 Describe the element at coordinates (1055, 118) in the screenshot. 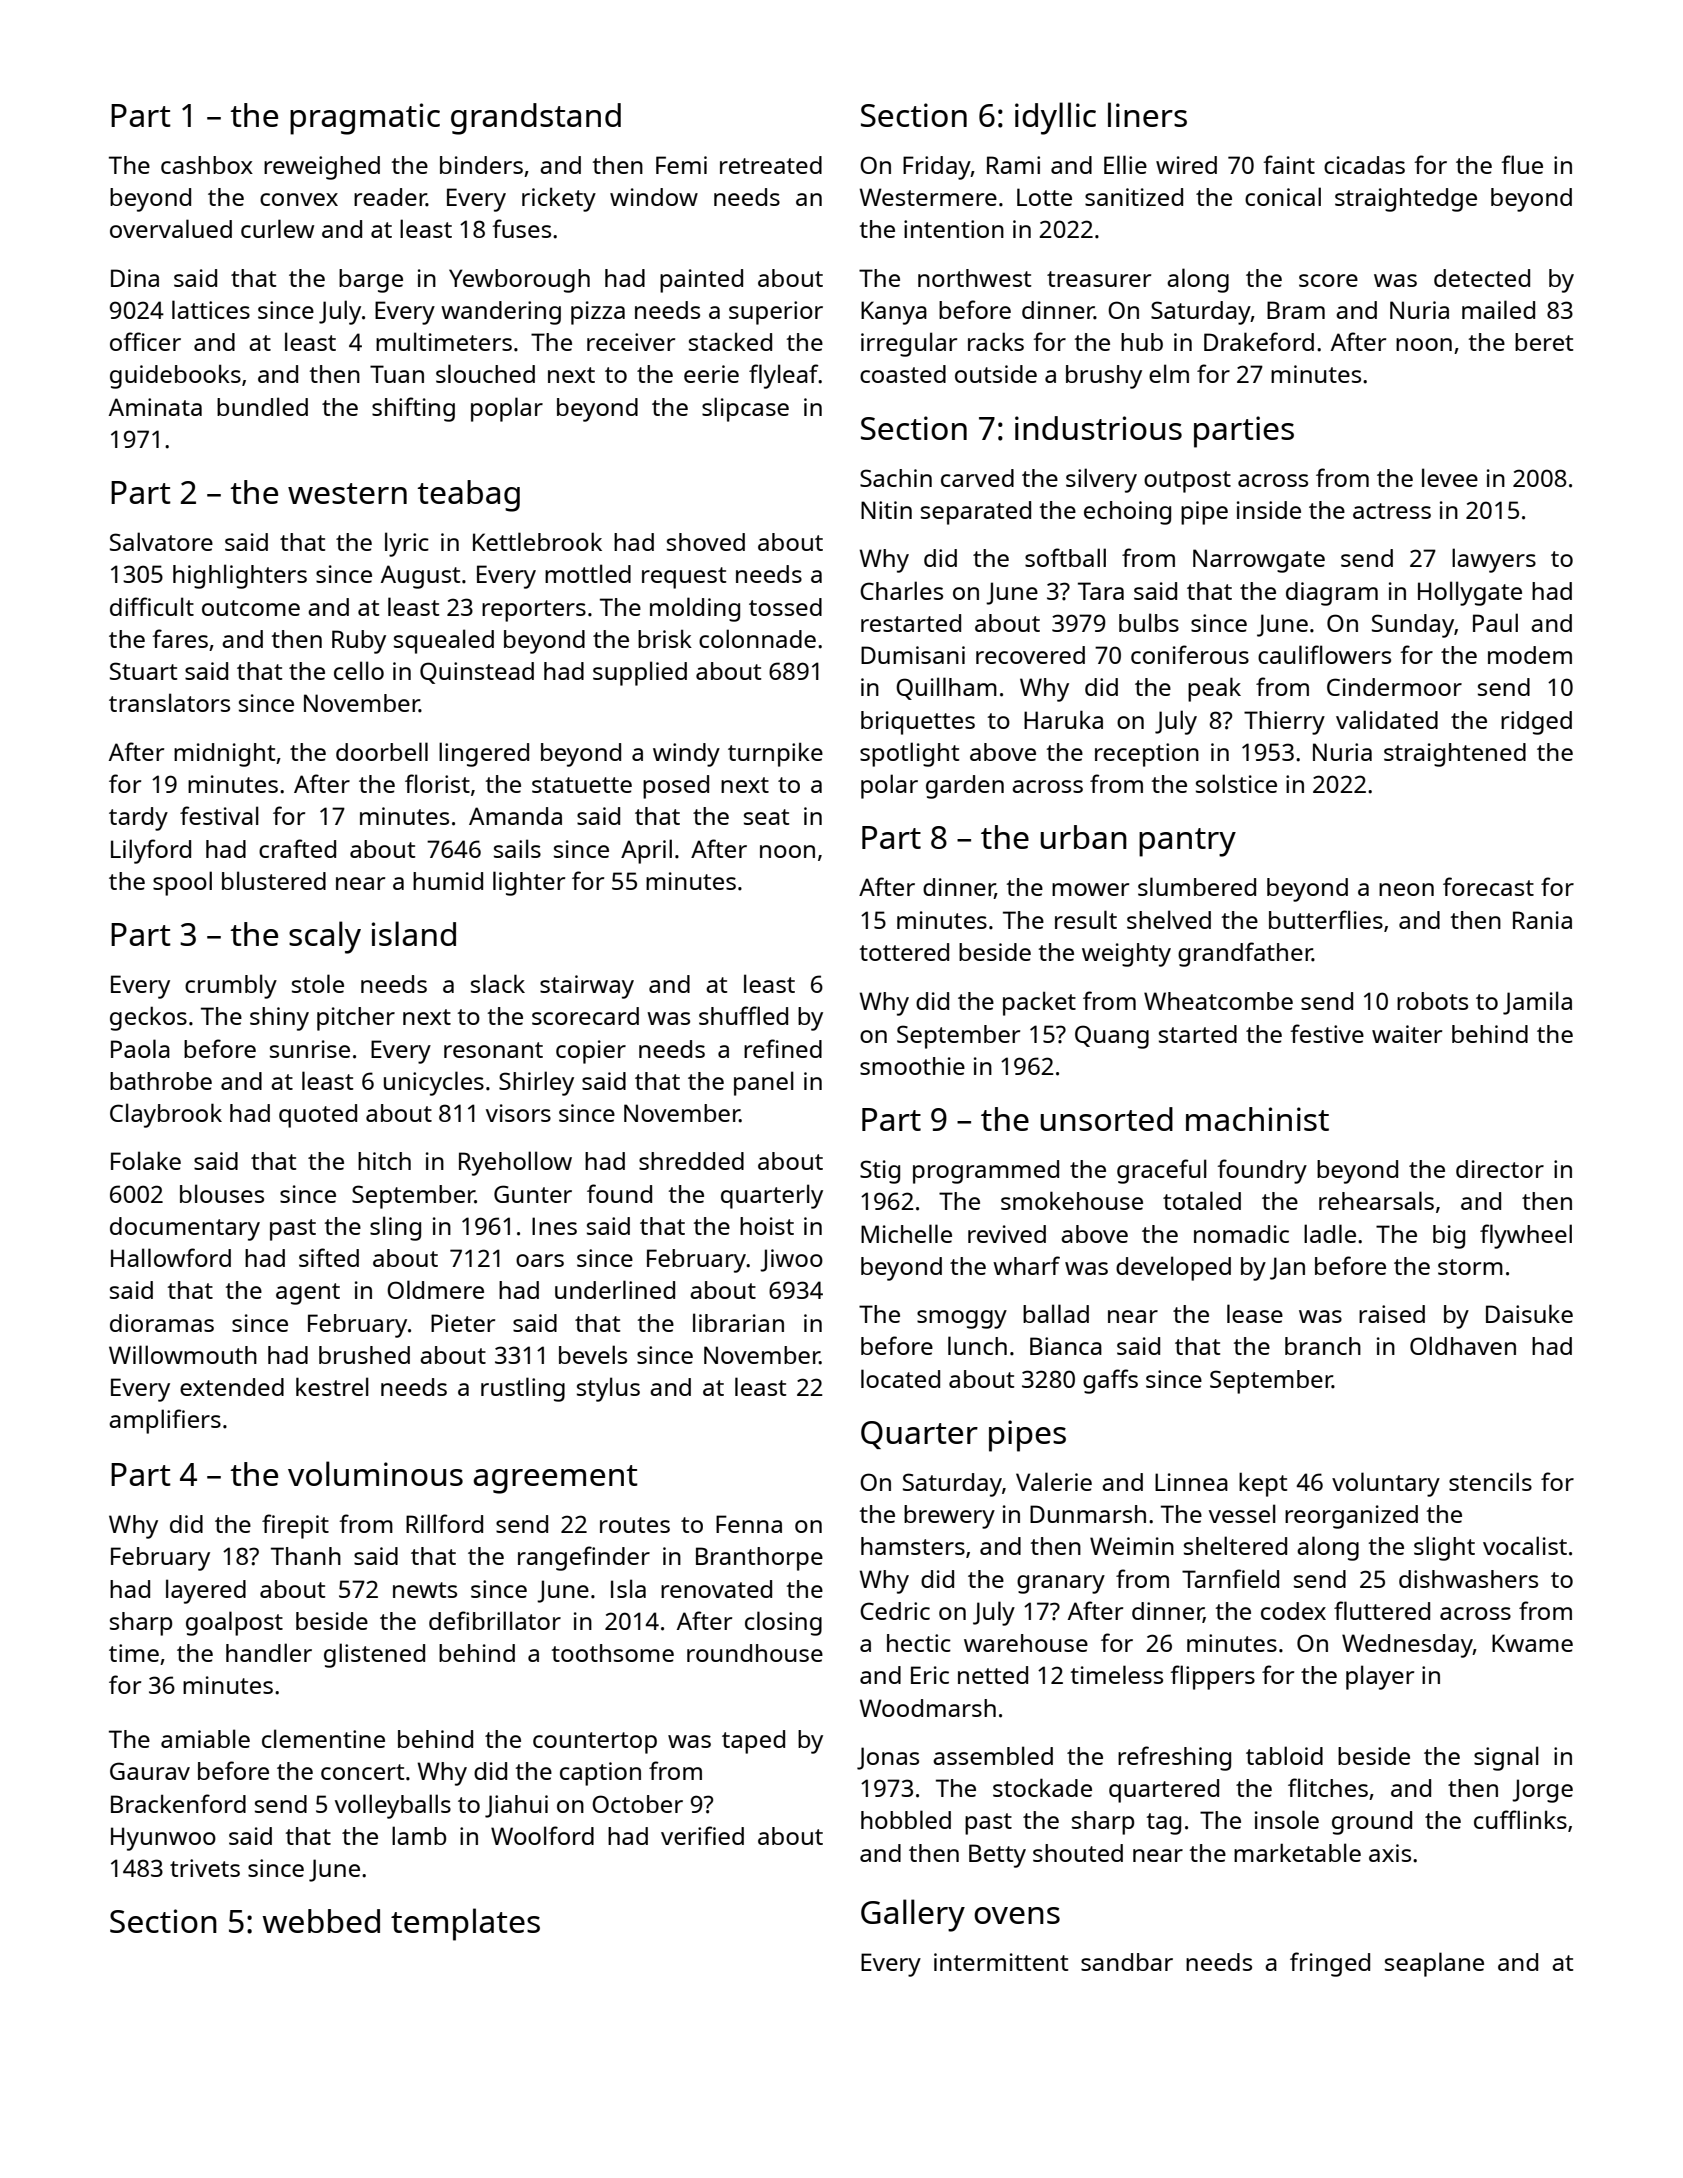

I see `idyllic` at that location.
